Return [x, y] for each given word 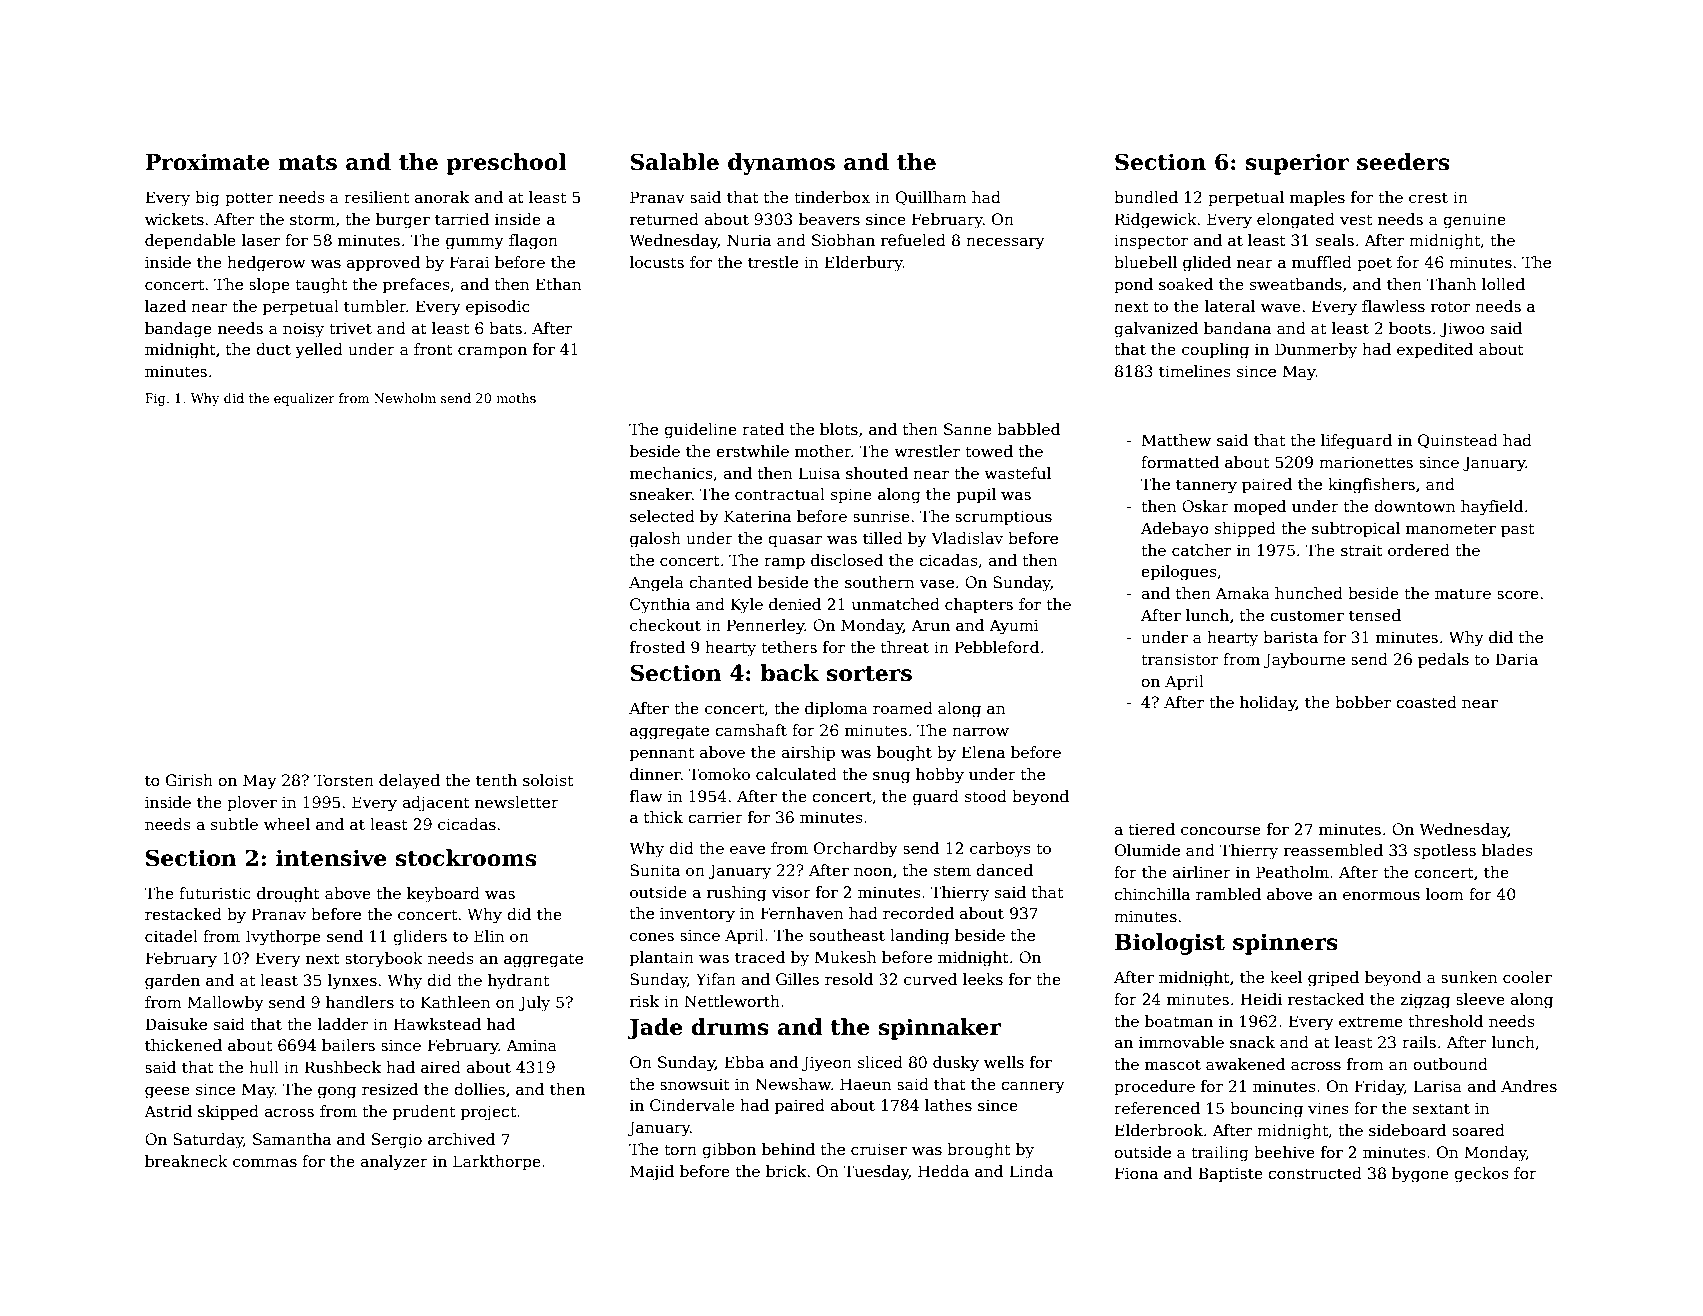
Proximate [207, 162]
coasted [1426, 702]
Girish [189, 780]
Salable [674, 162]
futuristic [215, 893]
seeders [1403, 162]
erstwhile [752, 451]
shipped [1245, 529]
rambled [1228, 894]
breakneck [186, 1161]
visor [791, 892]
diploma [836, 709]
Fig [155, 399]
